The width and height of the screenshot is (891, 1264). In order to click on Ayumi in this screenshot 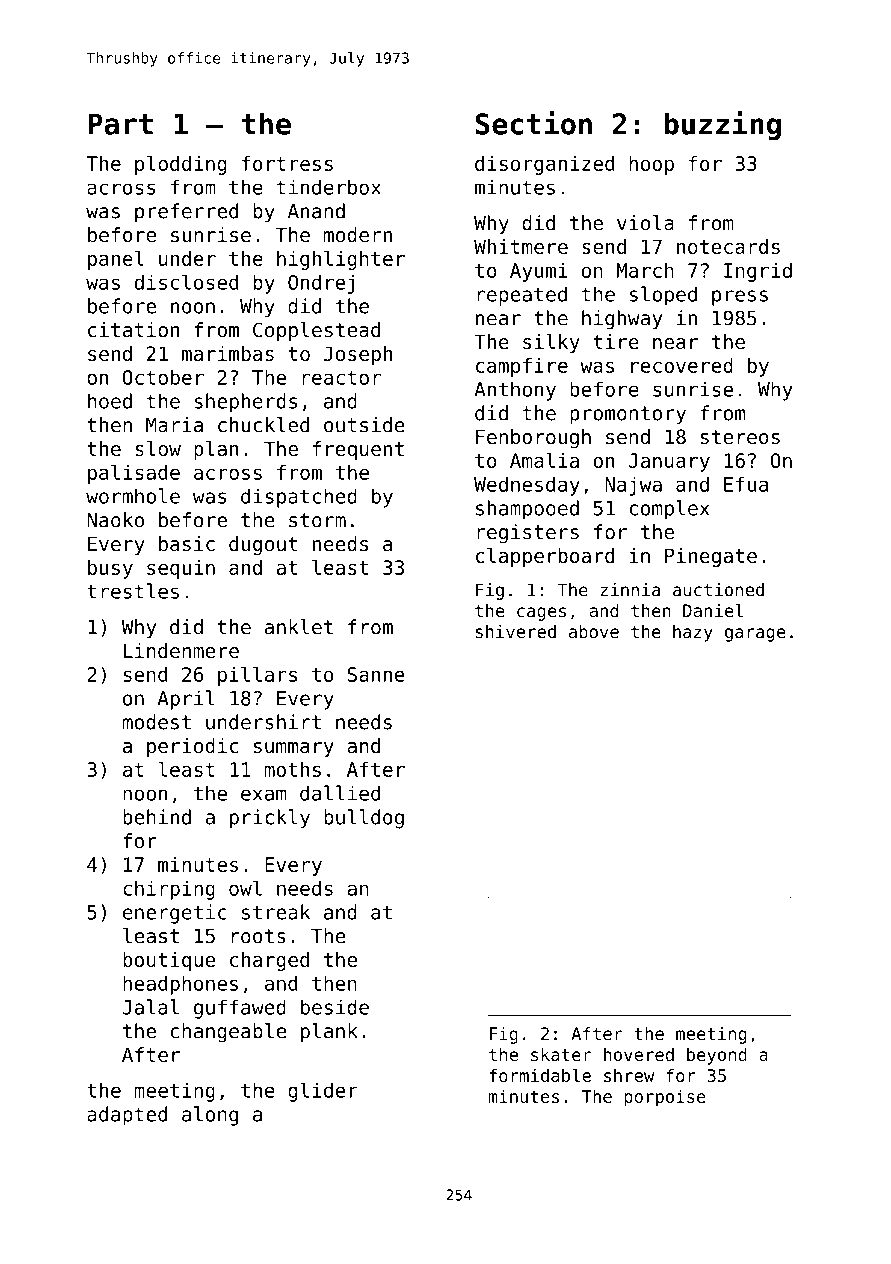, I will do `click(538, 272)`.
